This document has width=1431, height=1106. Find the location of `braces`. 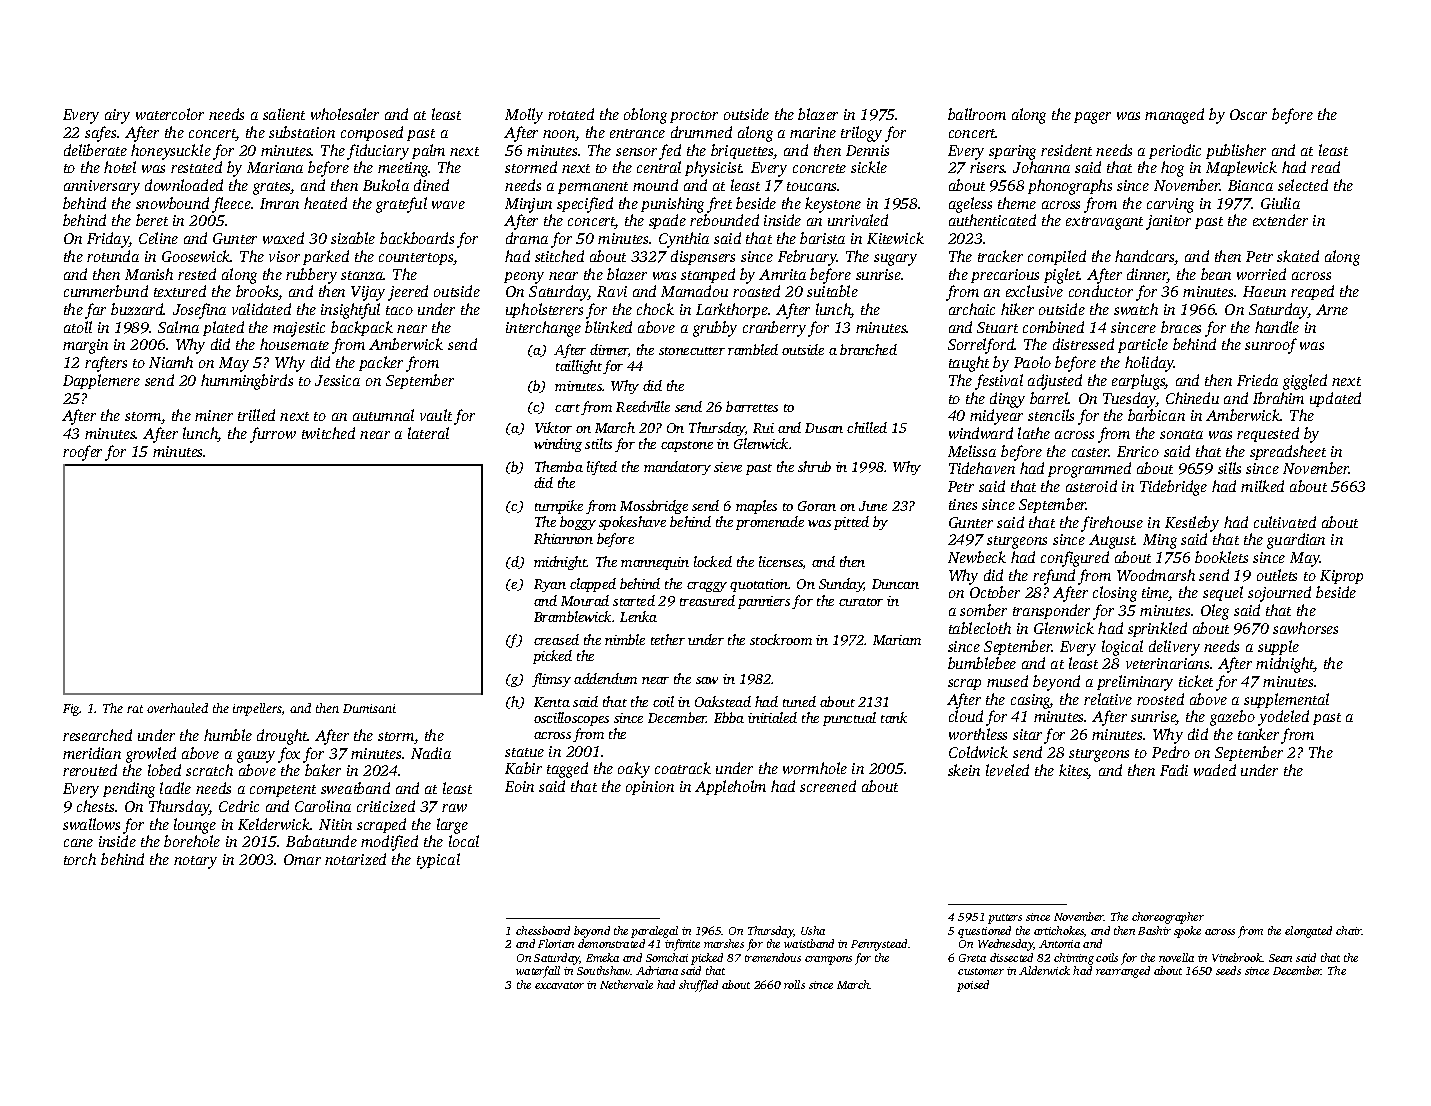

braces is located at coordinates (1181, 327).
